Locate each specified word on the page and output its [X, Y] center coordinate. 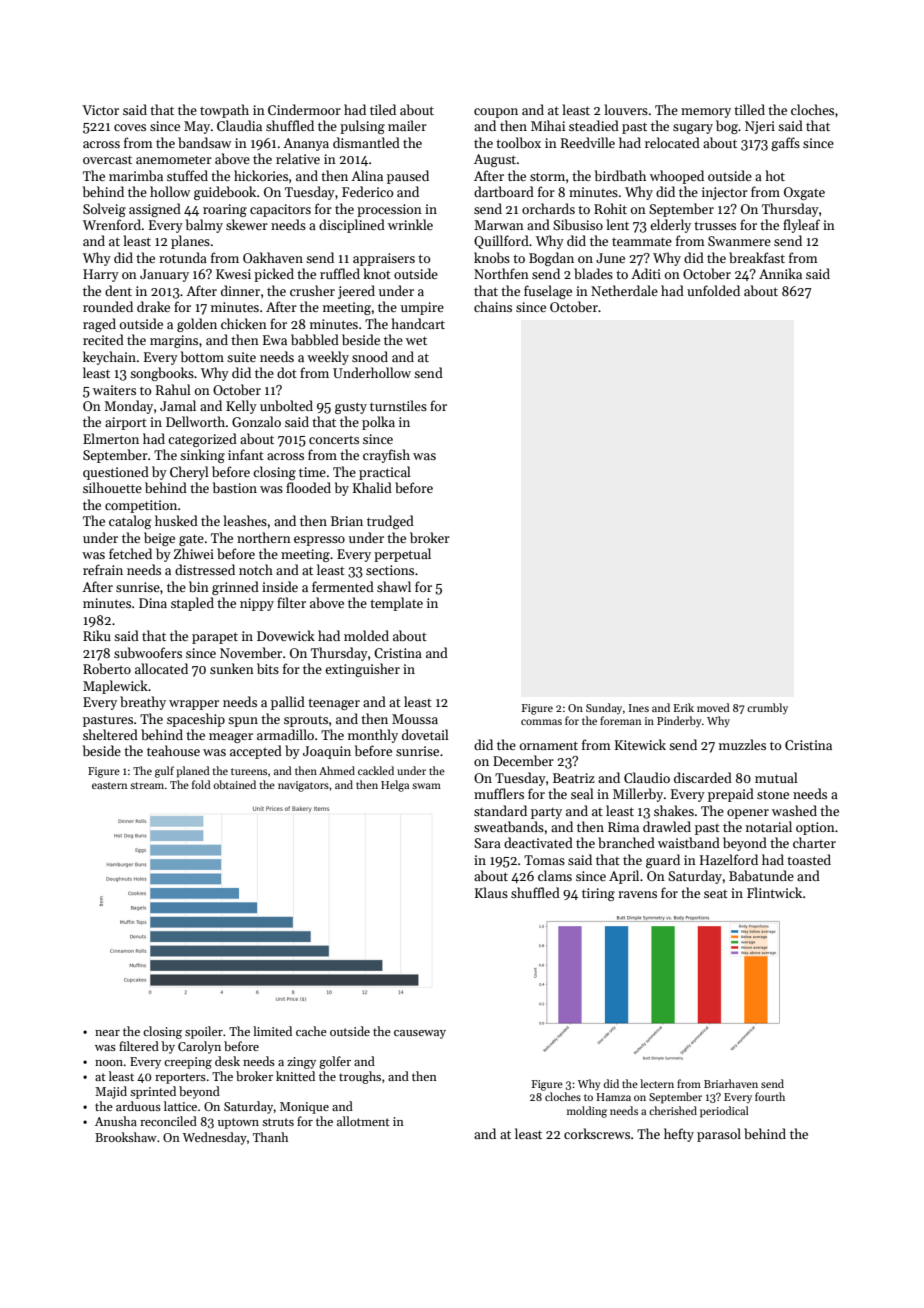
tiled [383, 109]
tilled [749, 109]
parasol [719, 1135]
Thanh [270, 1137]
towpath [224, 111]
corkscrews [597, 1133]
